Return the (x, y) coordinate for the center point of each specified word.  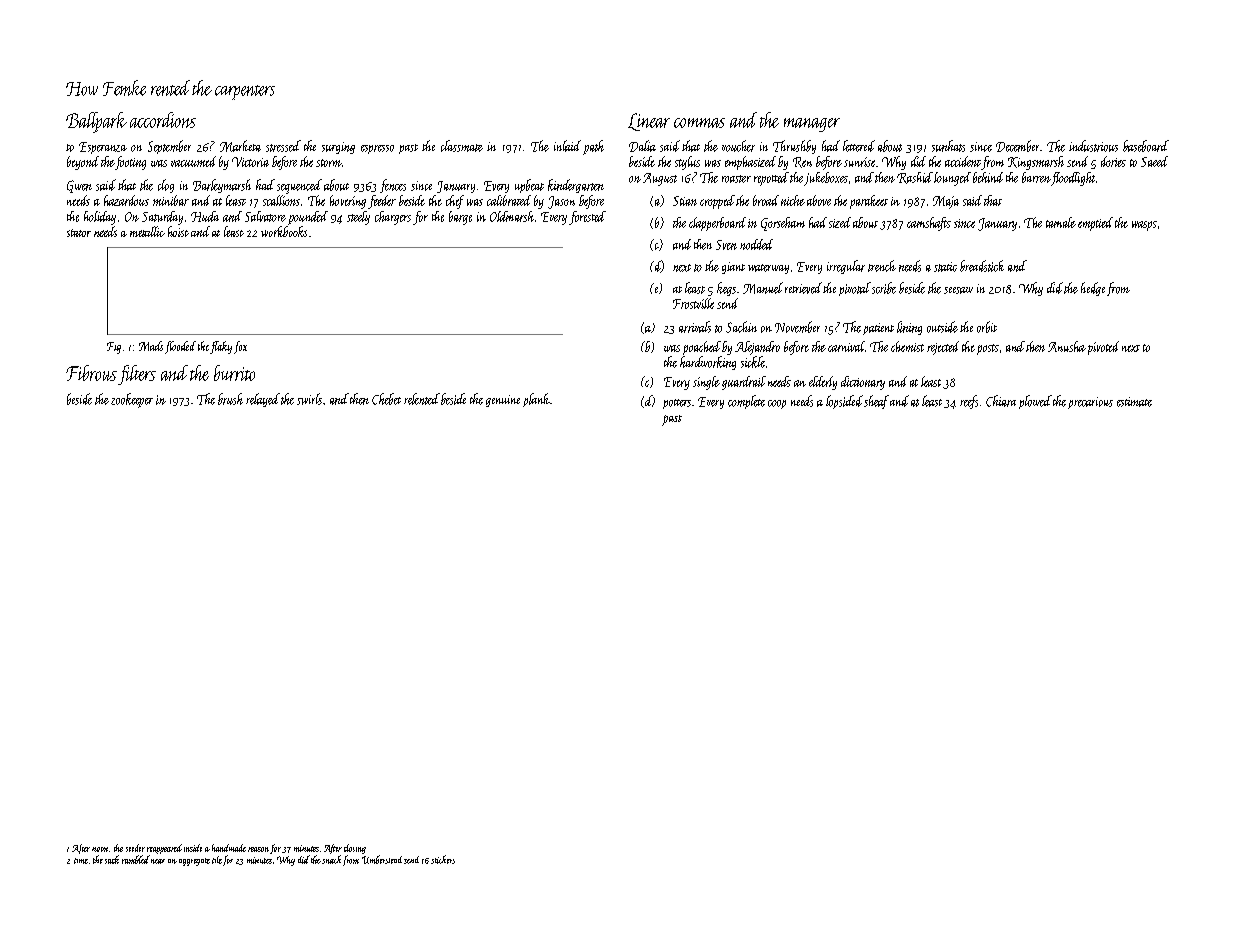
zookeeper (132, 400)
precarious (1090, 403)
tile (217, 860)
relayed (263, 400)
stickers (443, 859)
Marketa (240, 146)
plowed (1035, 402)
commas (699, 123)
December (1017, 146)
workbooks (284, 231)
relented (422, 399)
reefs (969, 402)
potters (677, 404)
